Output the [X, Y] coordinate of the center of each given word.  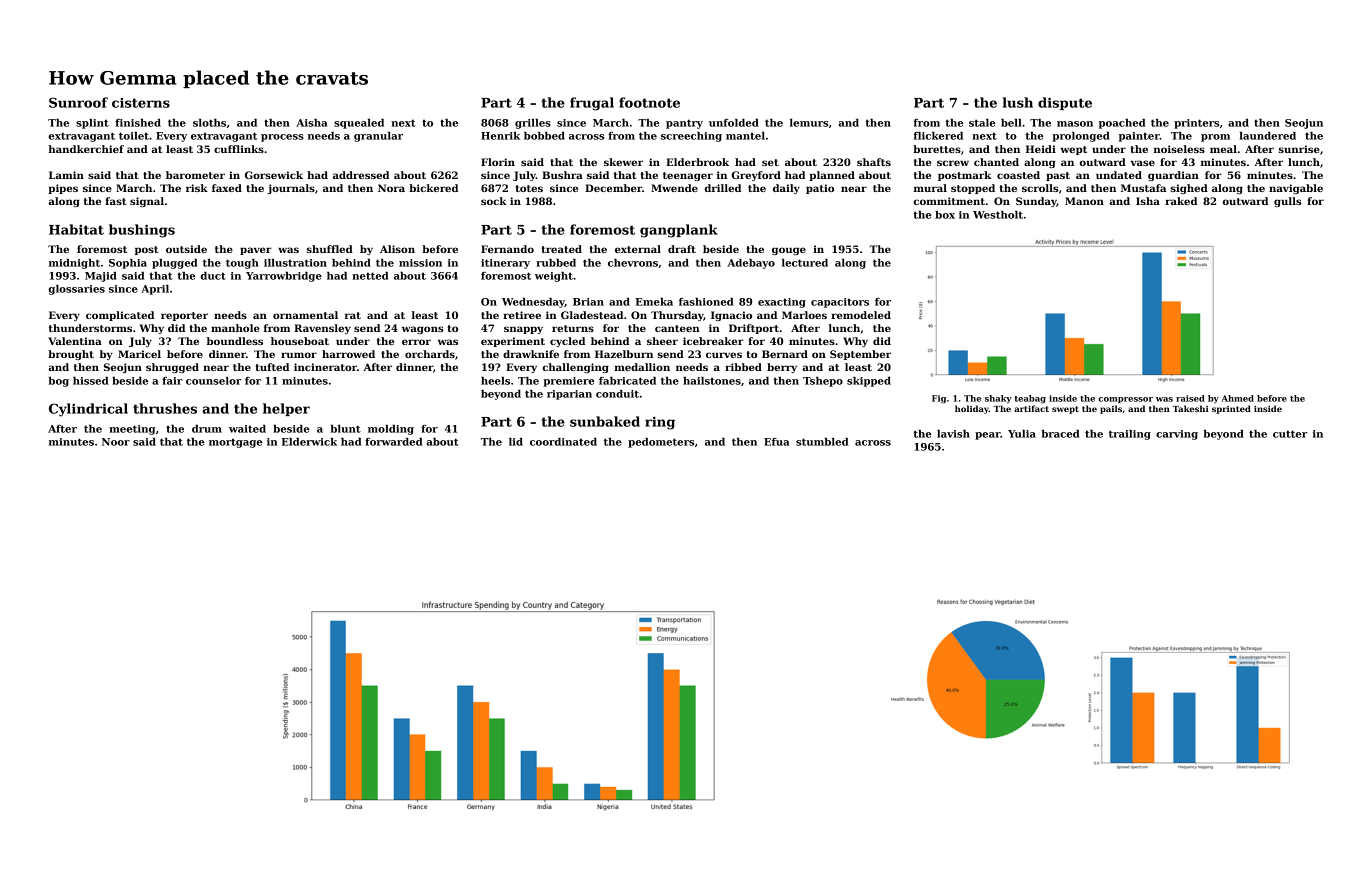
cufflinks [239, 149]
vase [1143, 163]
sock [494, 201]
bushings [142, 231]
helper [286, 409]
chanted [996, 162]
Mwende [674, 188]
